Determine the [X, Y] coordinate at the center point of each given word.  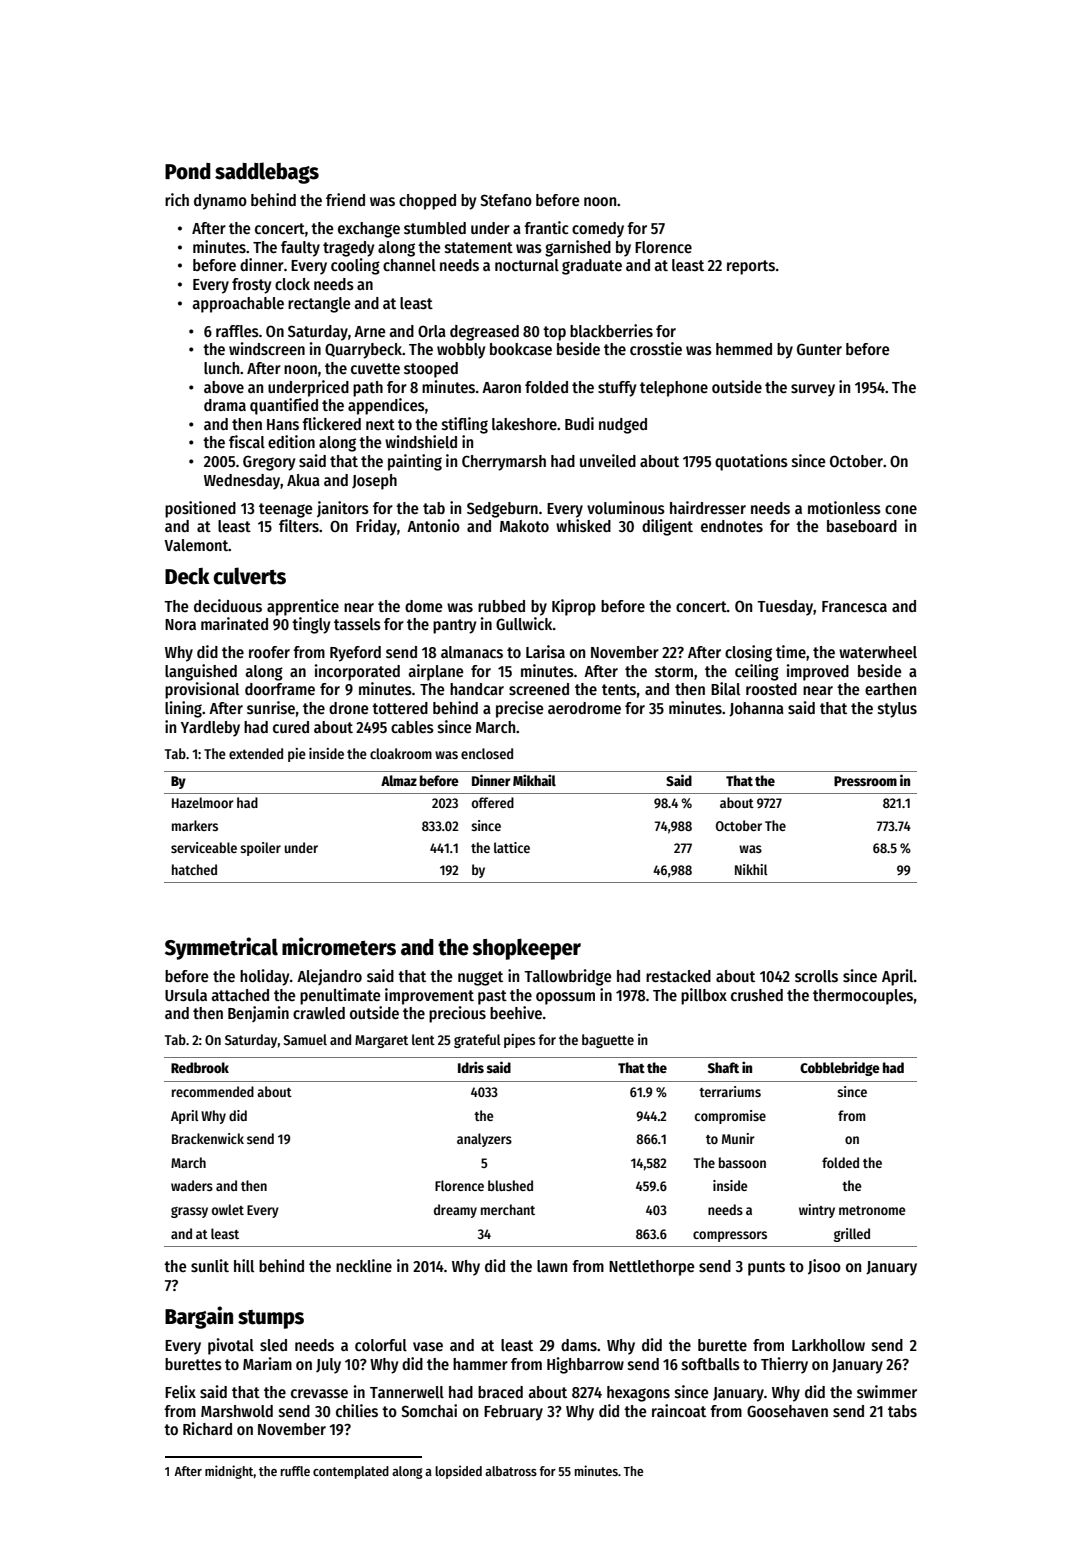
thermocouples [863, 997]
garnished [578, 248]
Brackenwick [208, 1138]
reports [751, 267]
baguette [608, 1041]
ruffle [295, 1471]
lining [183, 709]
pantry [454, 626]
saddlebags [267, 173]
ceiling [757, 672]
